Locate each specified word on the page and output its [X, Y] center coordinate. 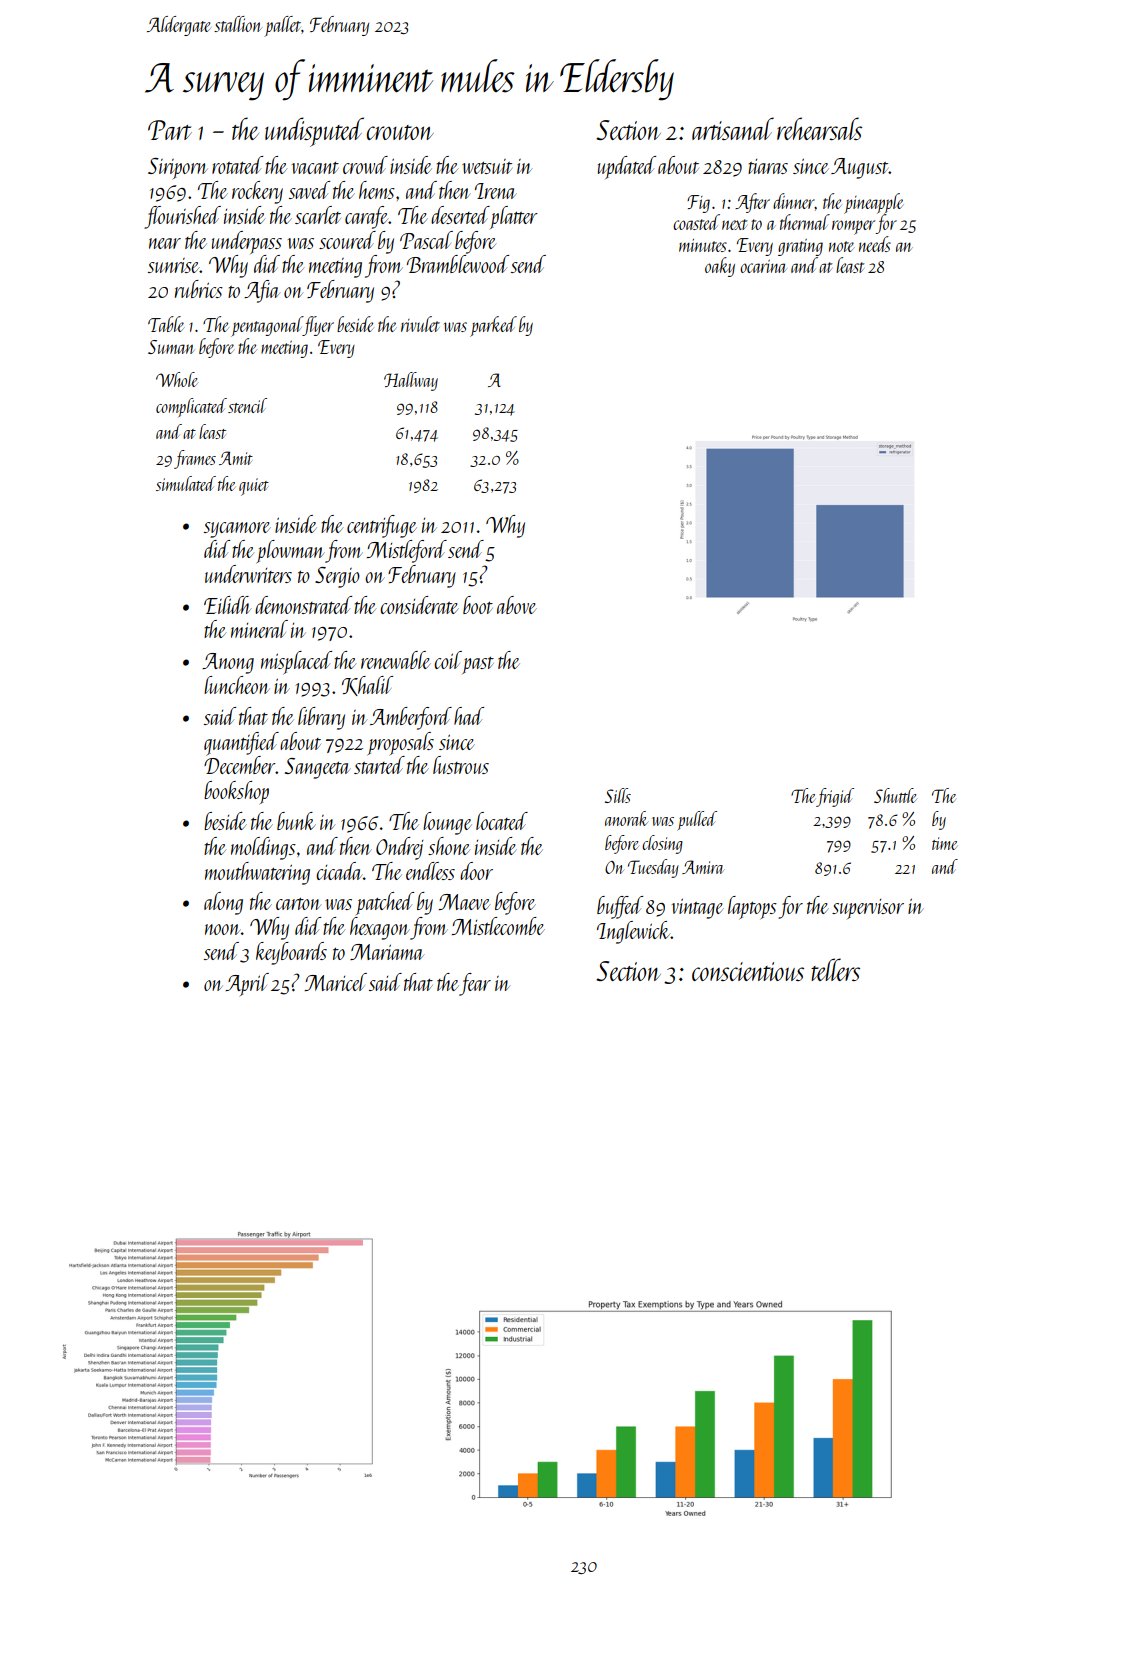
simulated [186, 483]
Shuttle [895, 795]
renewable [396, 660]
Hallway [411, 381]
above [517, 605]
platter [514, 217]
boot [478, 605]
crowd [365, 165]
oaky [720, 267]
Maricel [335, 982]
